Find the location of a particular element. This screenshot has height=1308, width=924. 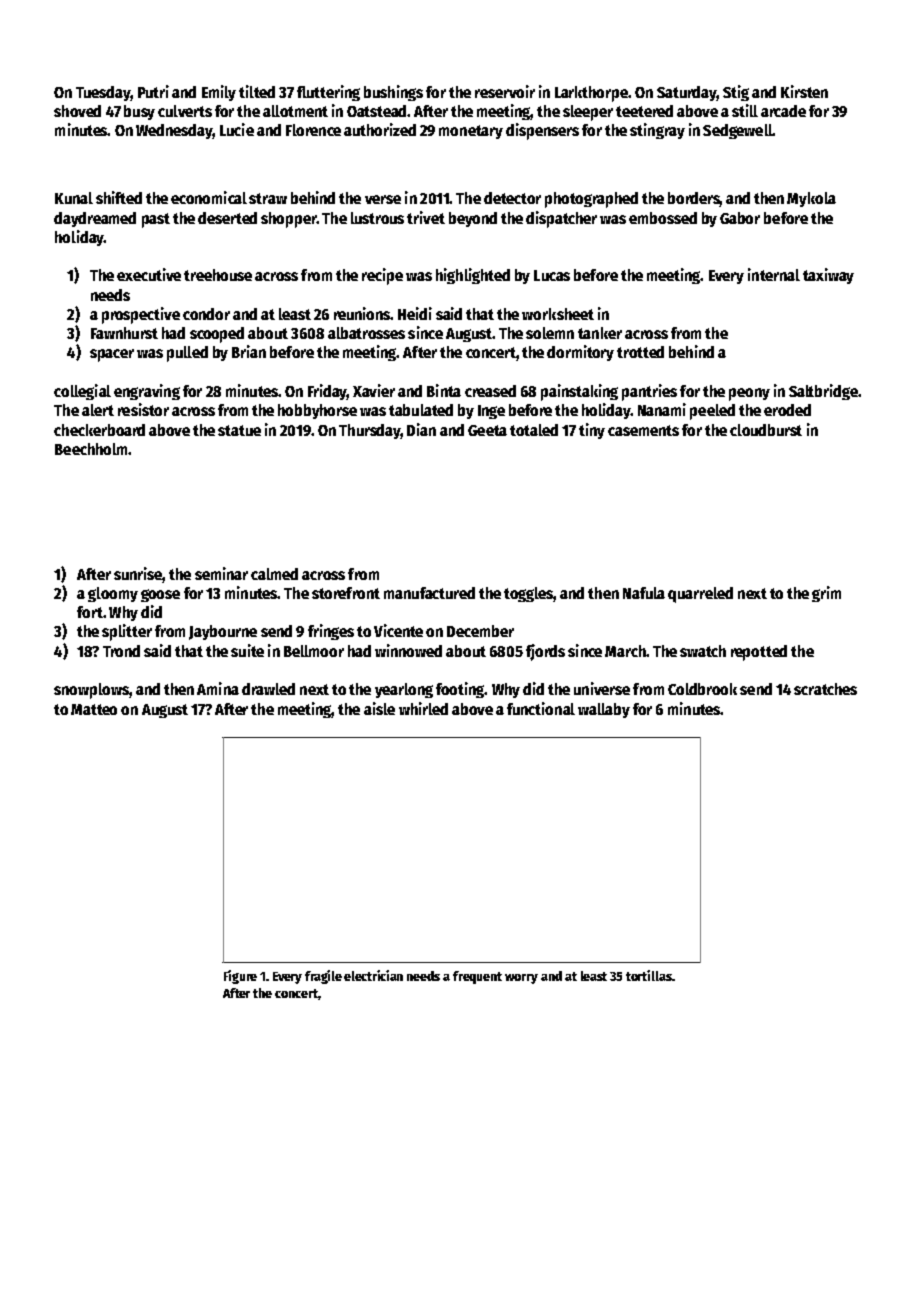

quarreled is located at coordinates (700, 595).
